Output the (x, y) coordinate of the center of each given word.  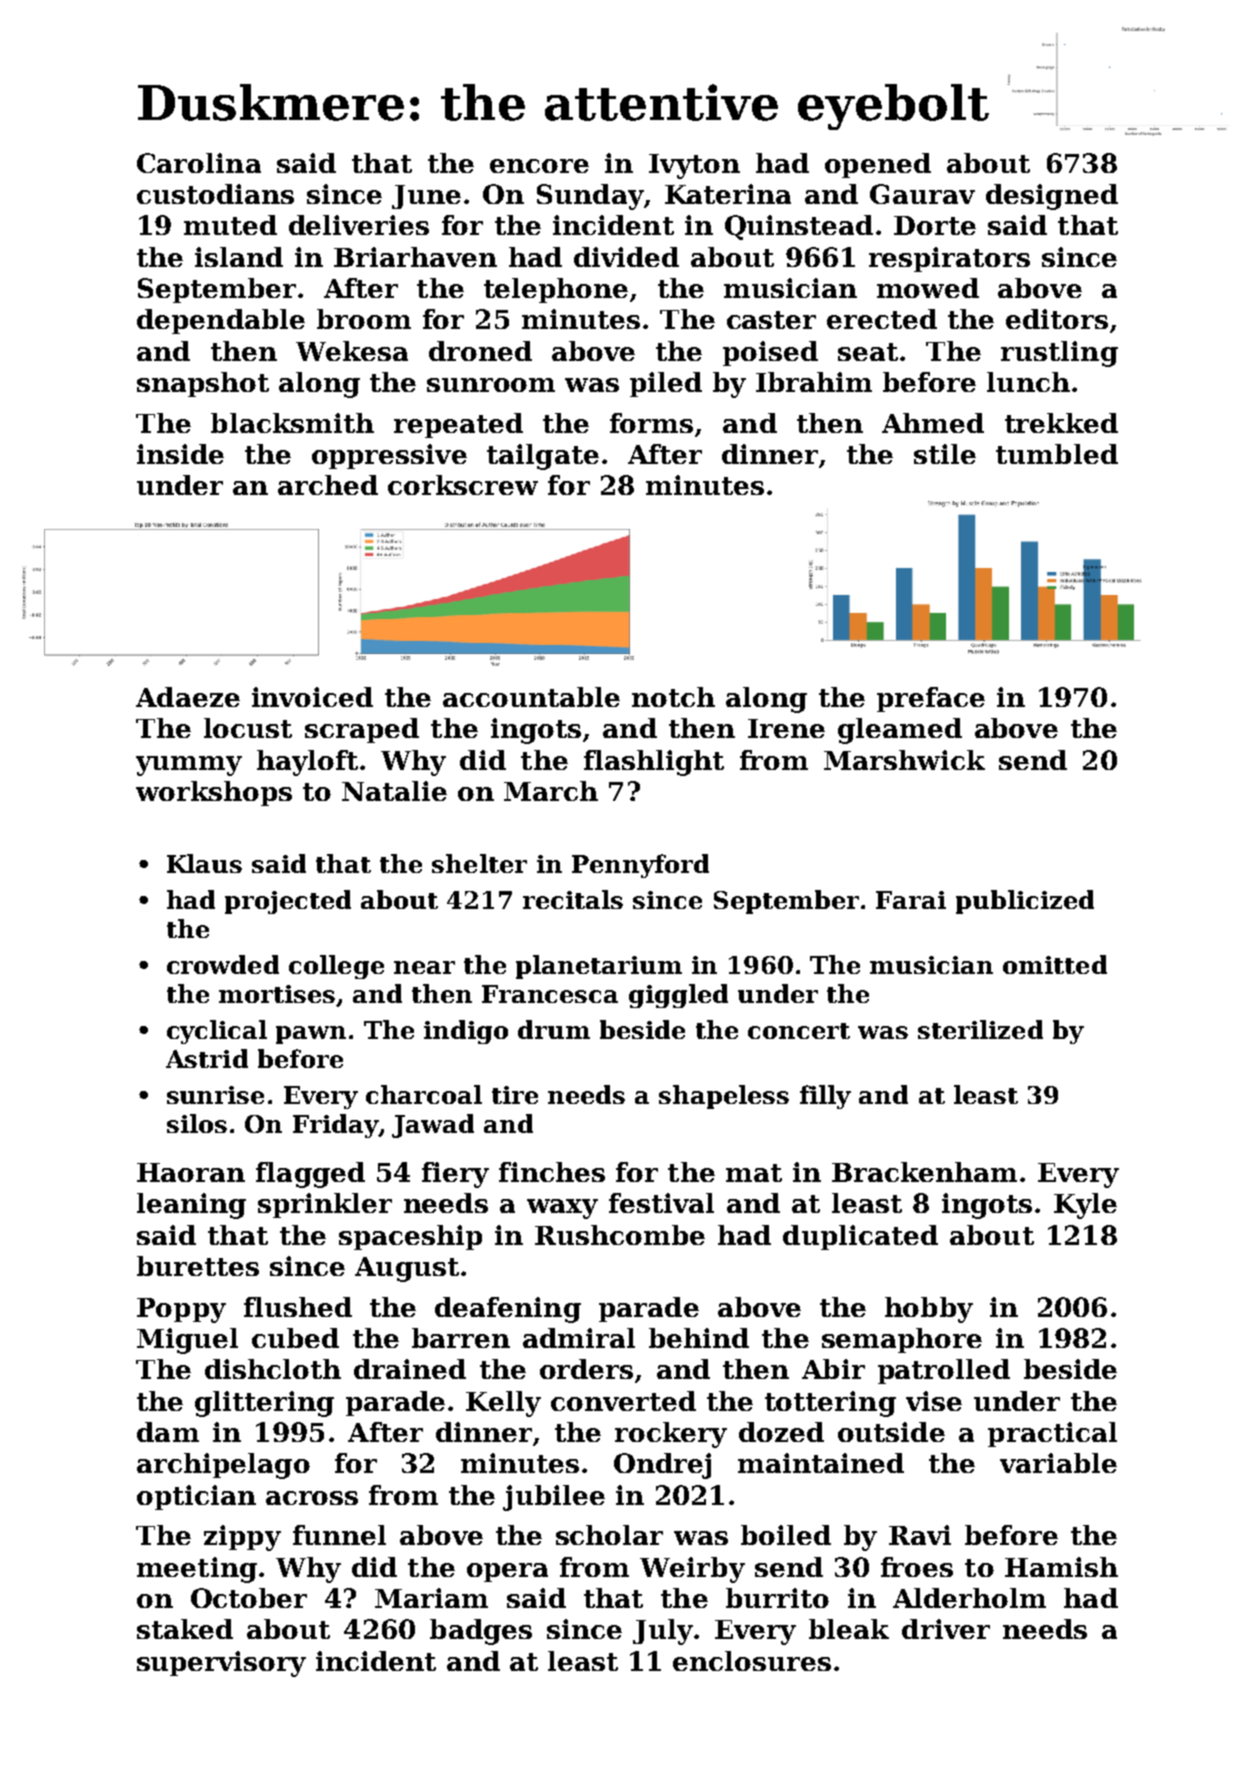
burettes (198, 1266)
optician (196, 1497)
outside (891, 1432)
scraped (362, 730)
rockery (671, 1435)
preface (931, 699)
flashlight (654, 763)
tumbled (1057, 454)
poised (770, 353)
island (239, 257)
